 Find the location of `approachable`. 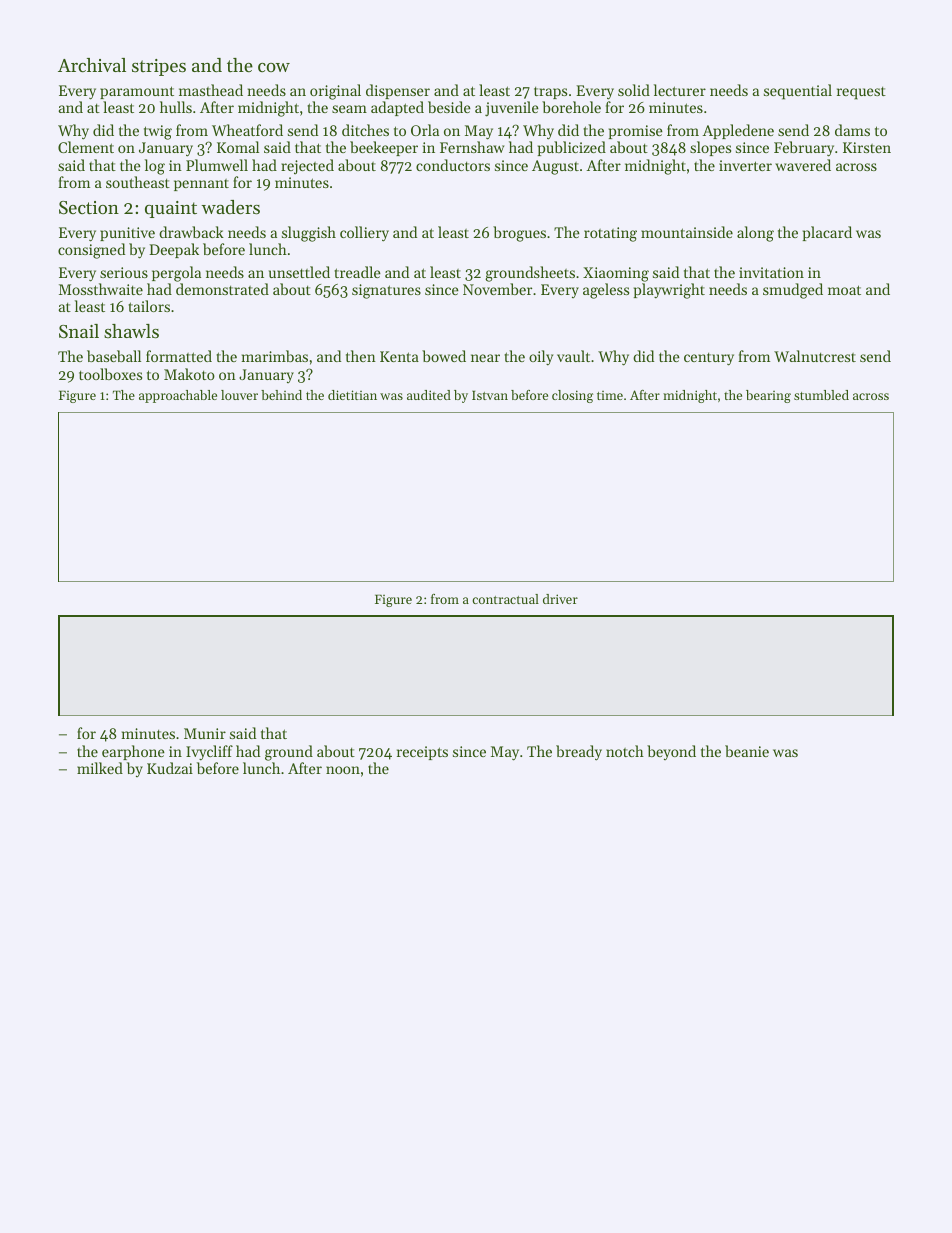

approachable is located at coordinates (178, 396).
